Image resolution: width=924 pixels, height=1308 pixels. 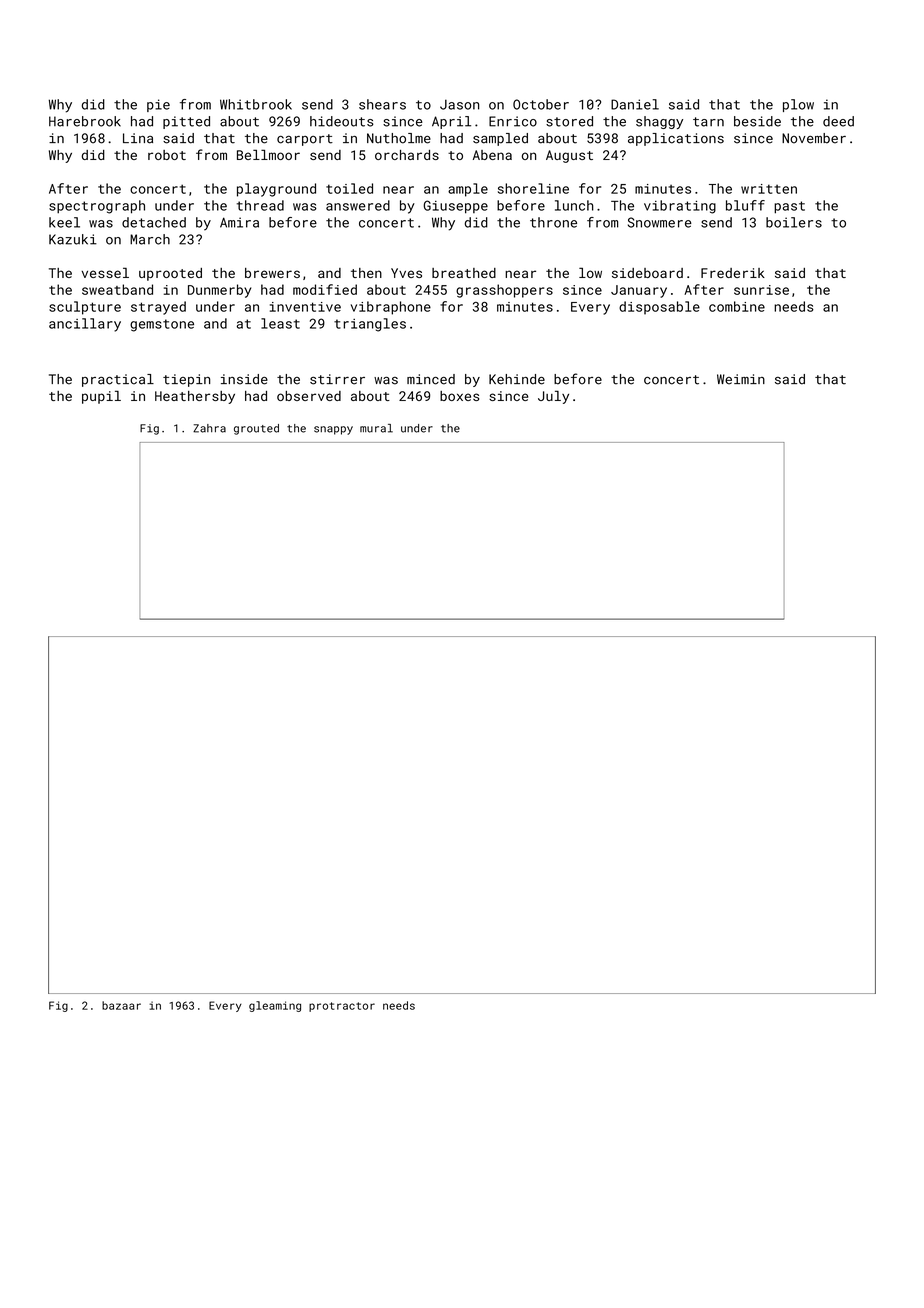 What do you see at coordinates (85, 121) in the document?
I see `Harebrook` at bounding box center [85, 121].
